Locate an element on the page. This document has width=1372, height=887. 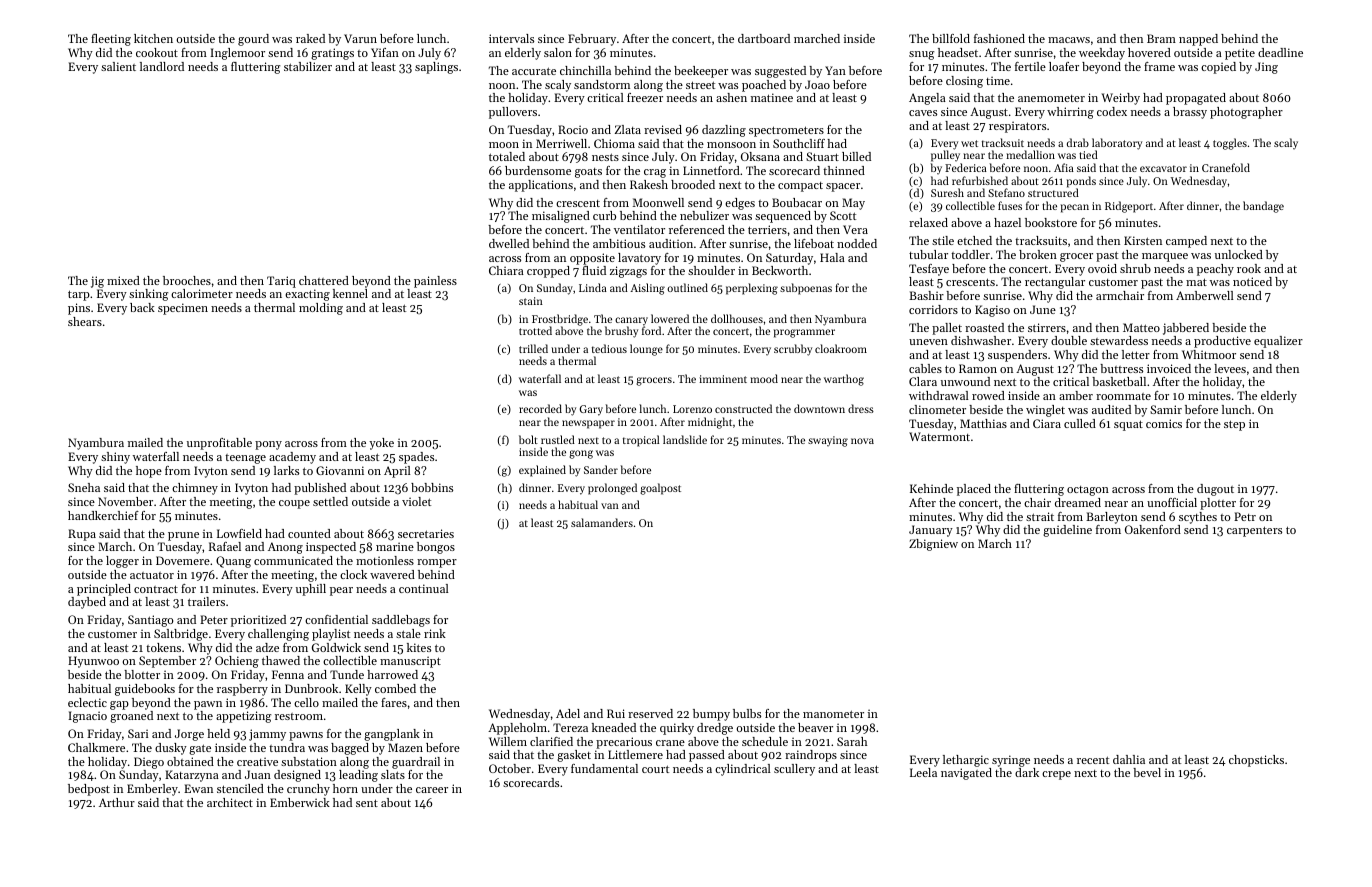
peachy is located at coordinates (1215, 270).
